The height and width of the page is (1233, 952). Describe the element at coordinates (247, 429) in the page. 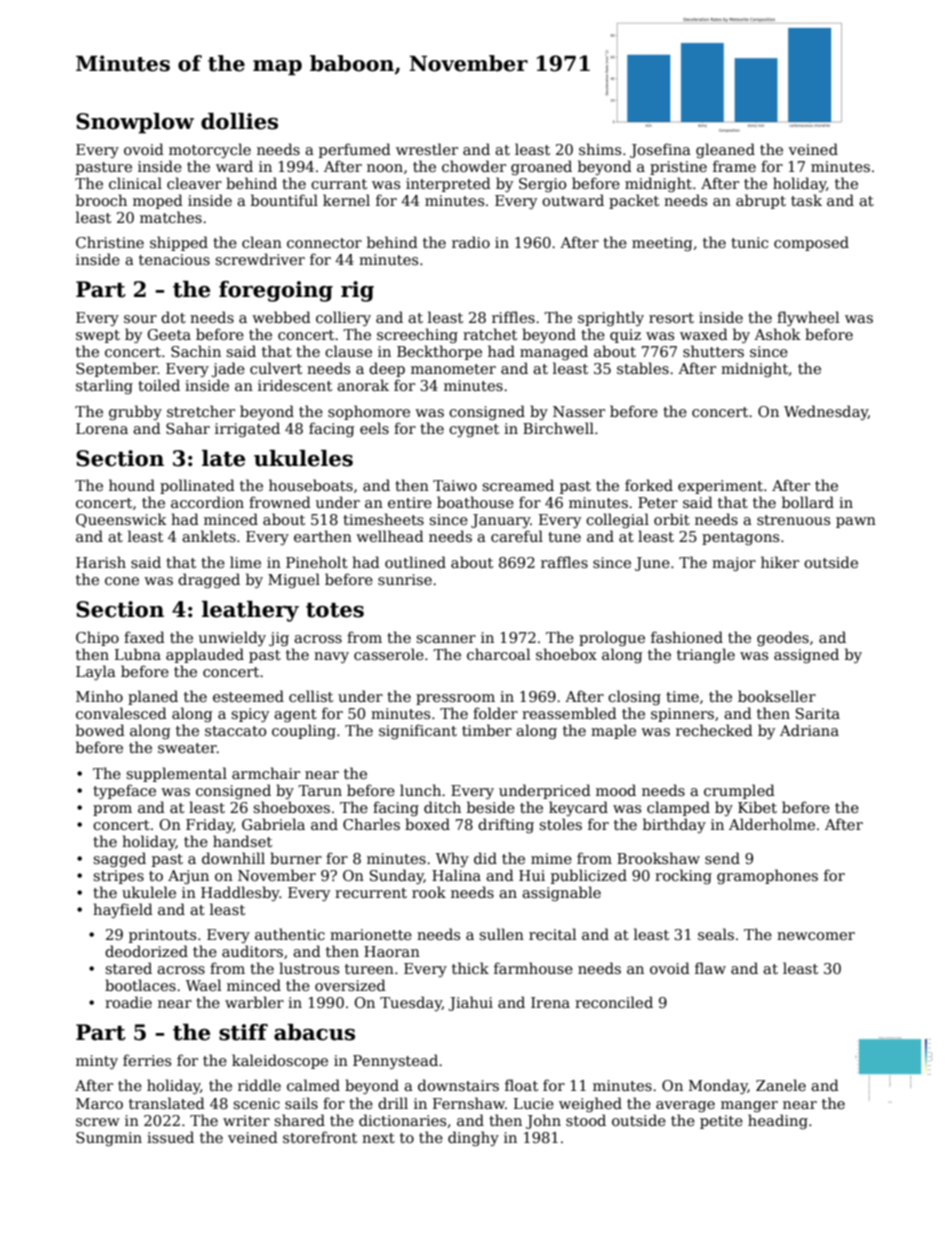

I see `irrigated` at that location.
